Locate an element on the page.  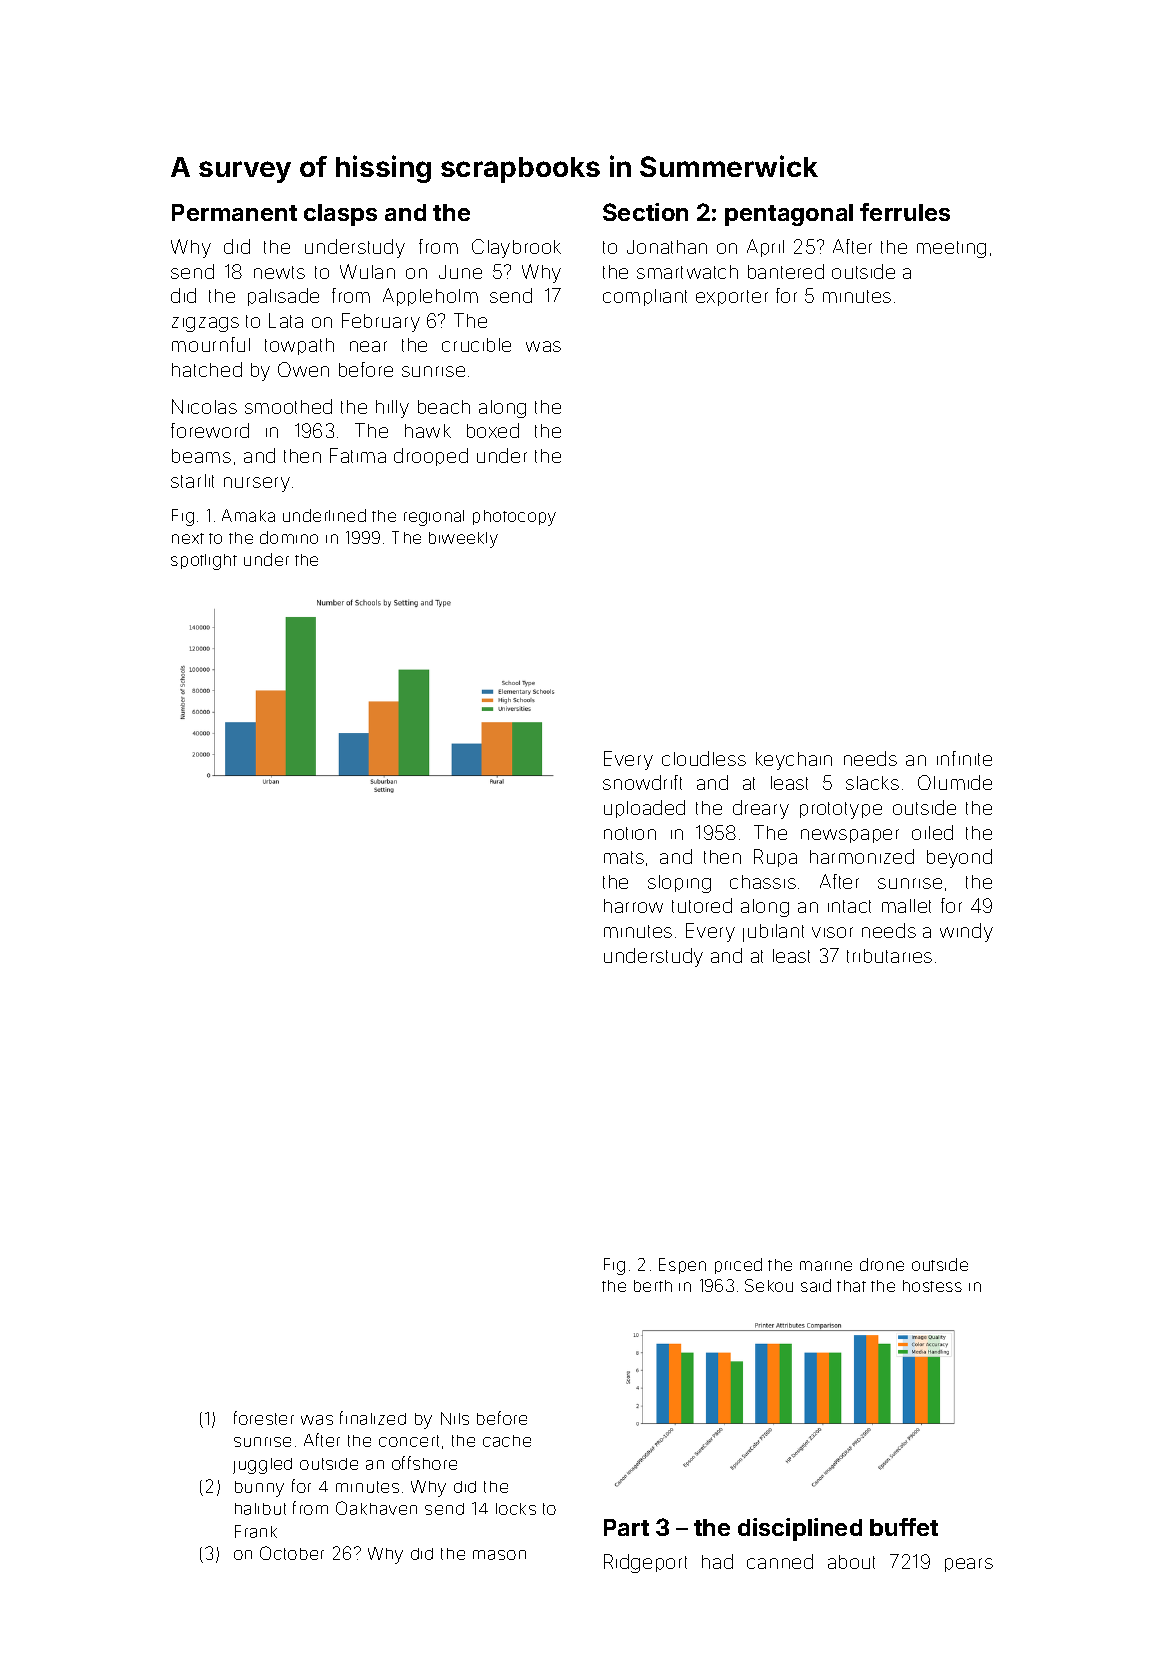
priced is located at coordinates (738, 1266).
